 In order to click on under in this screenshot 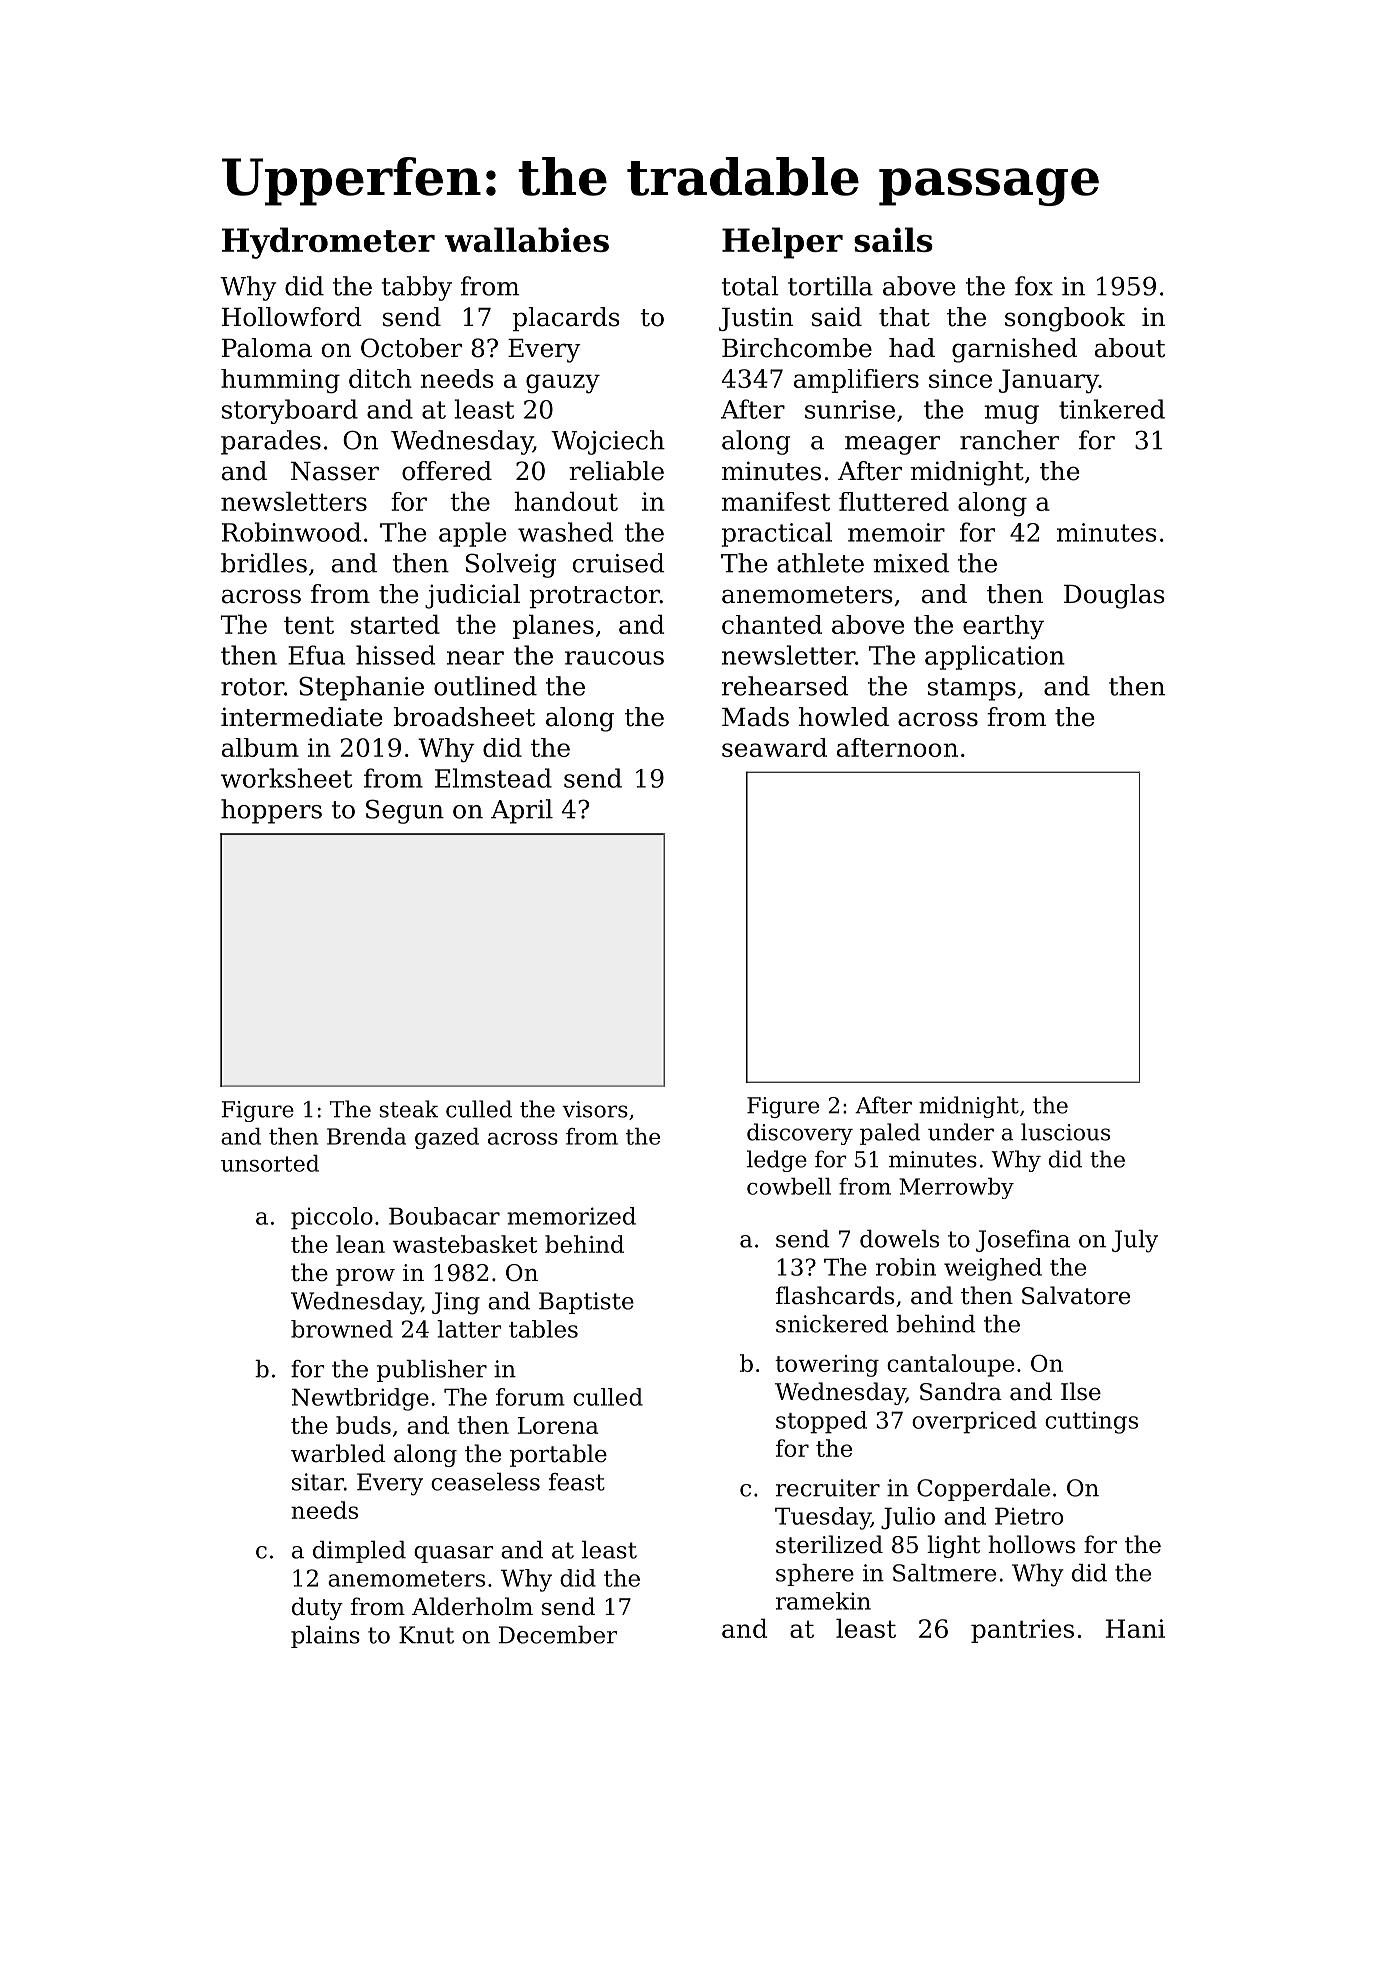, I will do `click(961, 1132)`.
